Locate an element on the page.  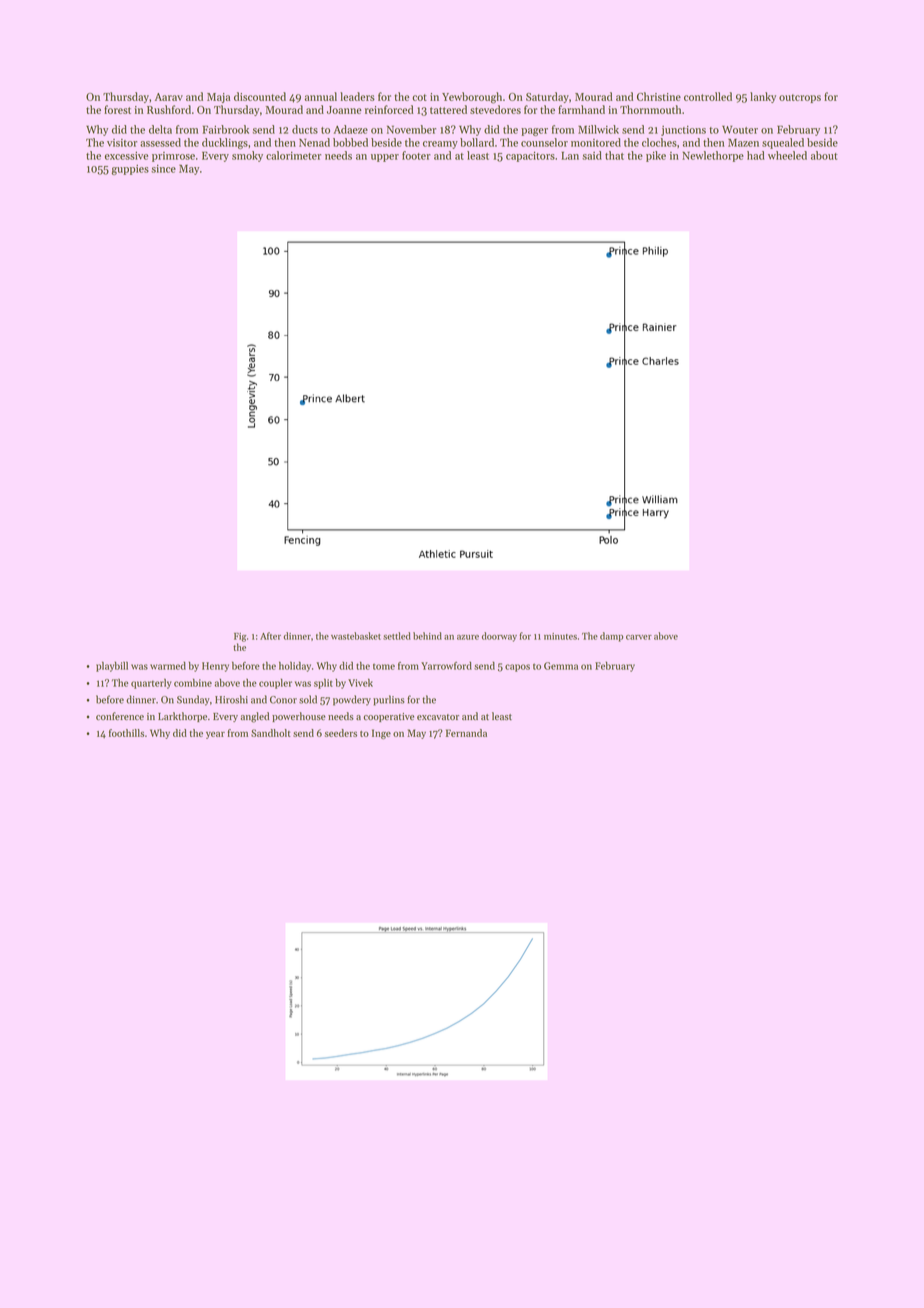
foothills is located at coordinates (126, 733).
